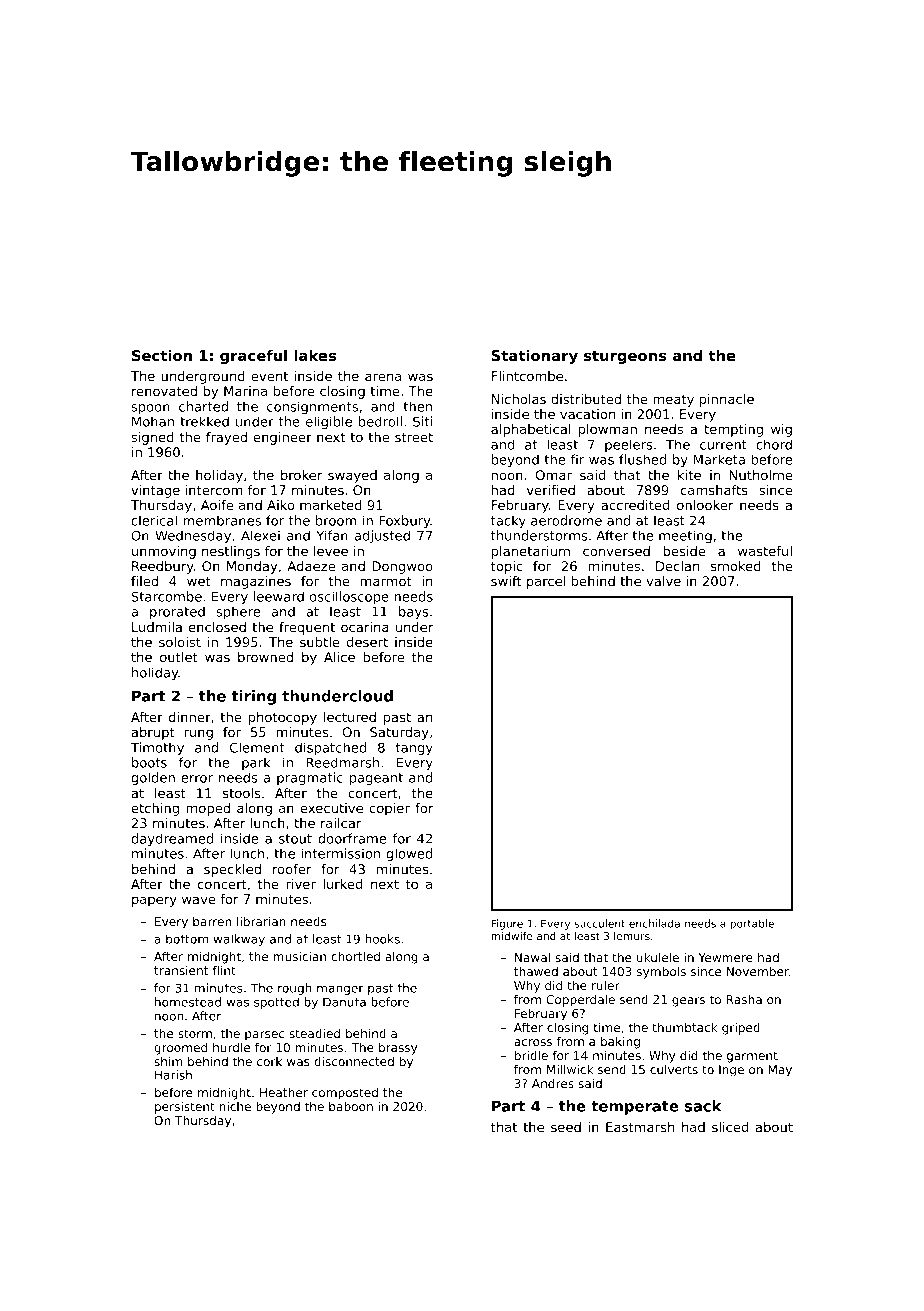 The image size is (924, 1311). Describe the element at coordinates (315, 355) in the screenshot. I see `lakes` at that location.
